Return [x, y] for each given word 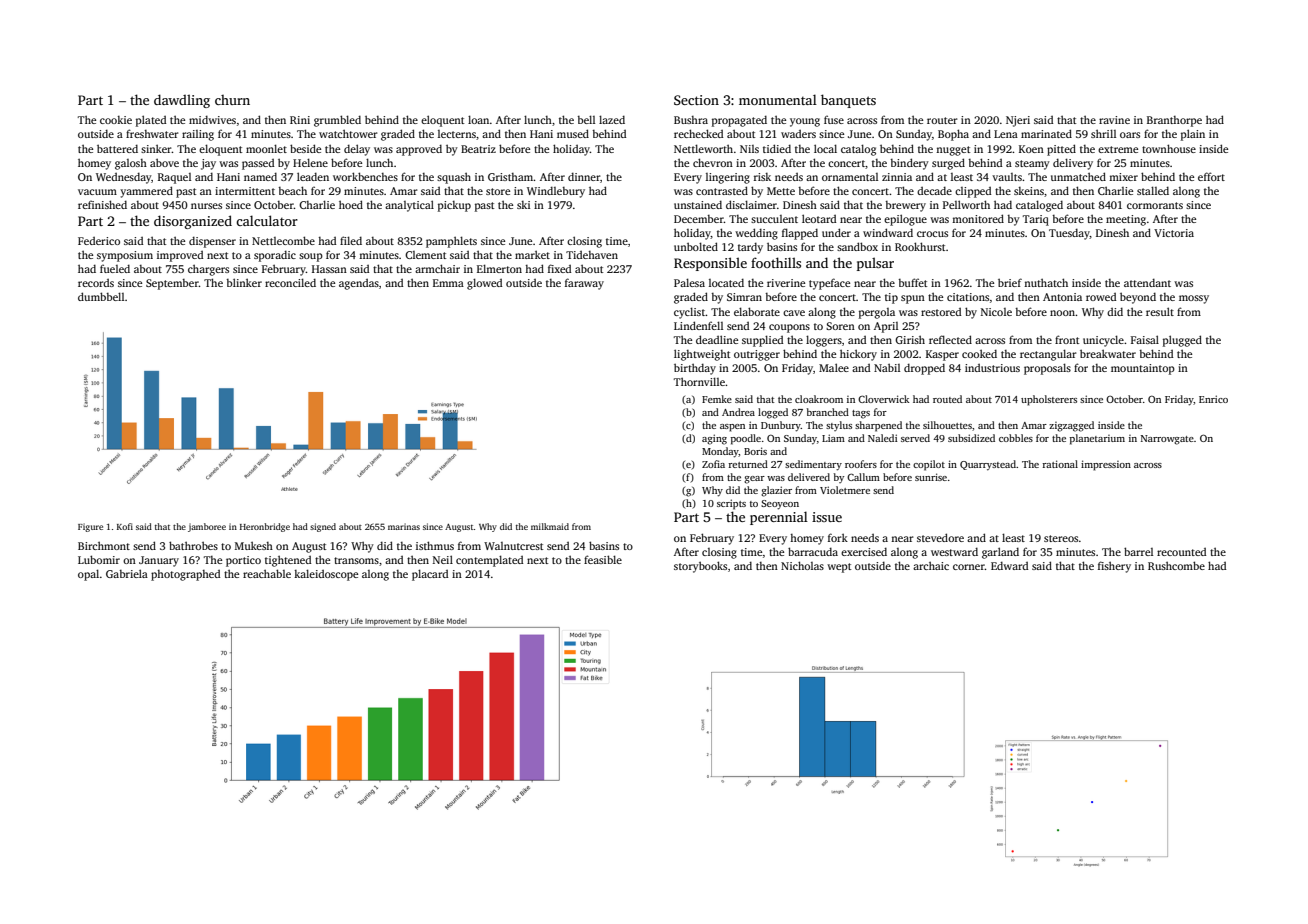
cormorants [1155, 205]
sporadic [275, 256]
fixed [559, 268]
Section [696, 100]
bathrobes [193, 545]
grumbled [337, 121]
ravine [1114, 120]
